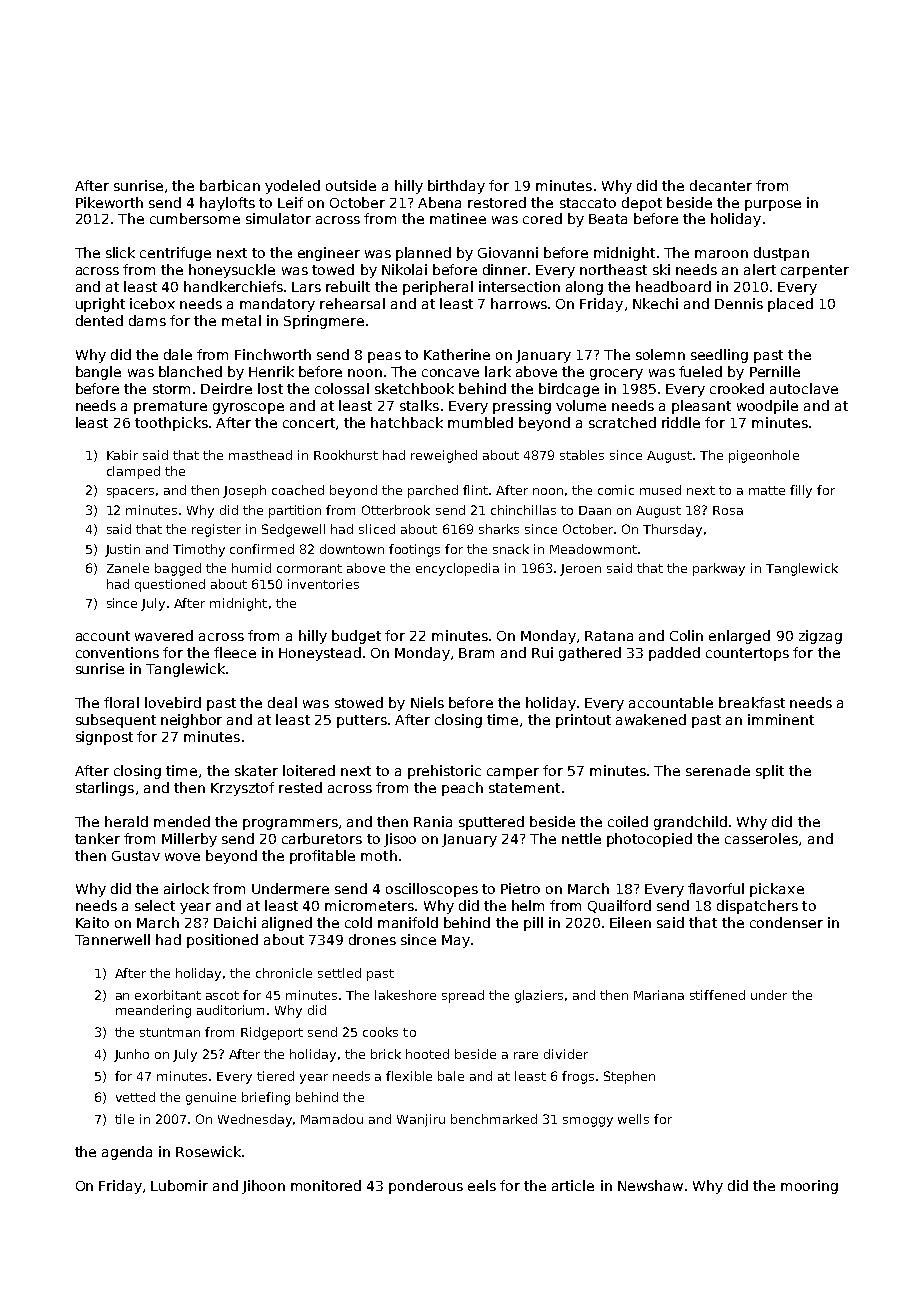 The width and height of the image is (924, 1308). I want to click on birdcage, so click(569, 390).
